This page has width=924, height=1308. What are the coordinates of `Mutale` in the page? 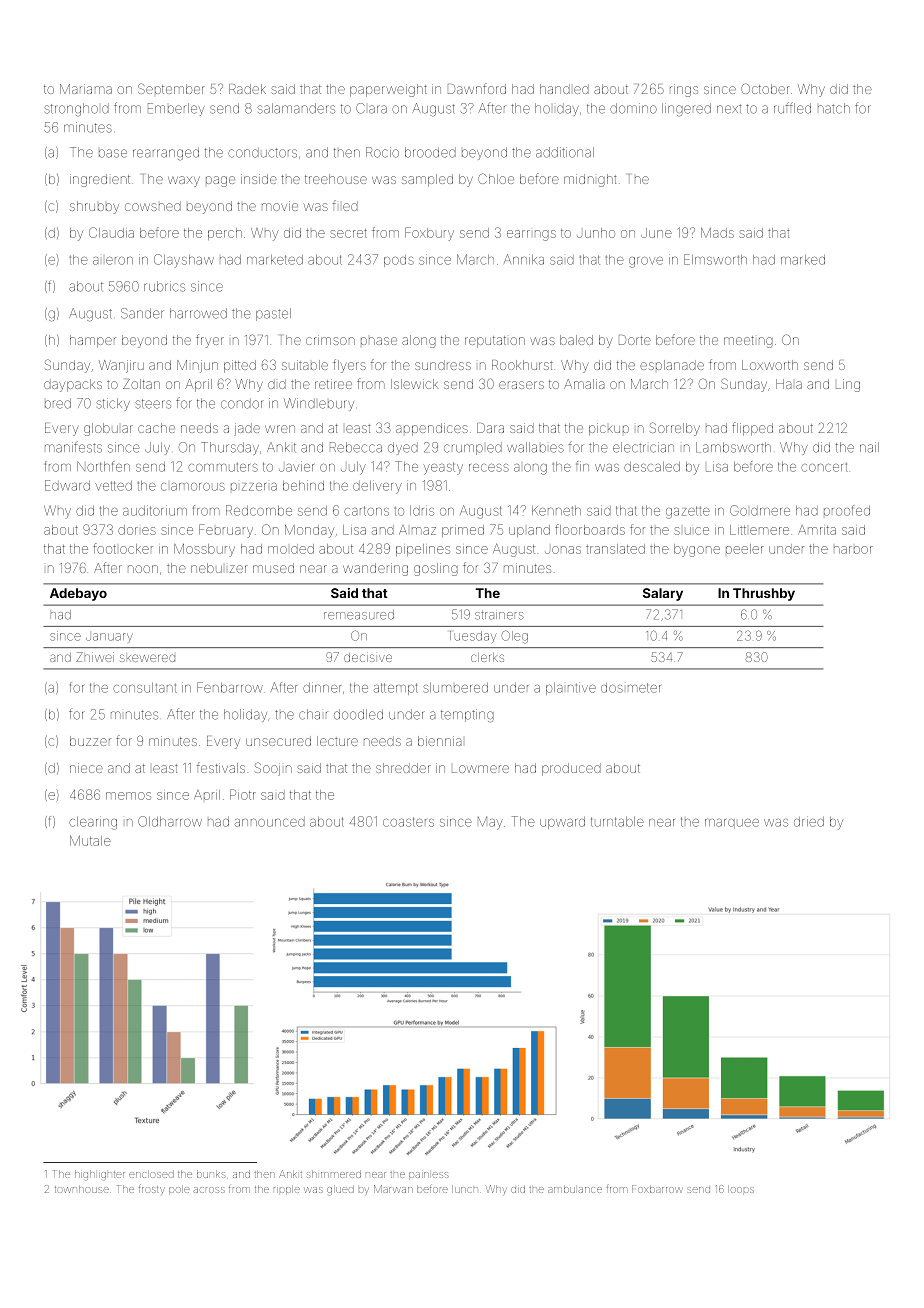 It's located at (90, 841).
